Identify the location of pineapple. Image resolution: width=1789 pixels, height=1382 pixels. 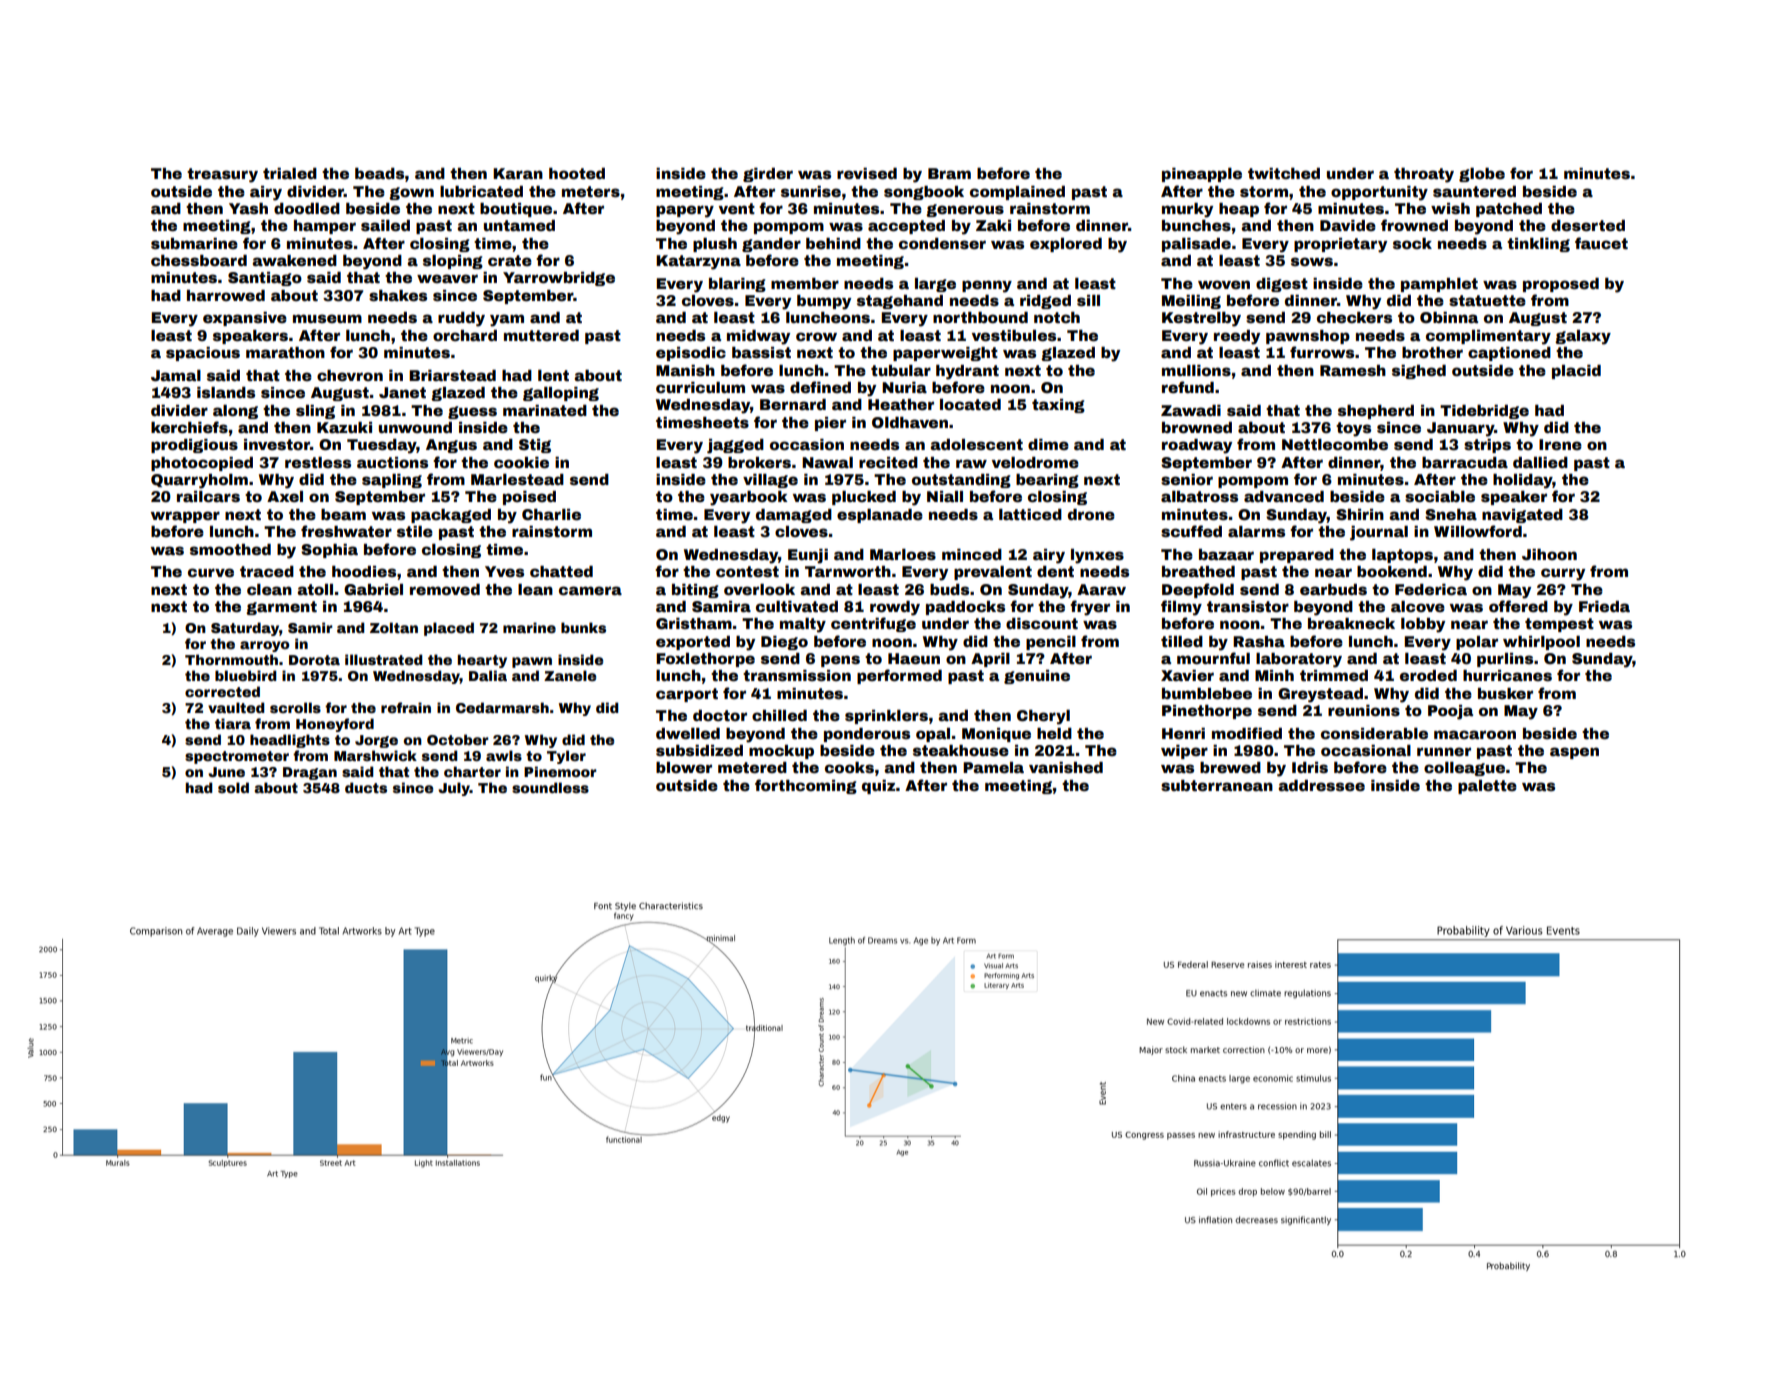
(1202, 175).
